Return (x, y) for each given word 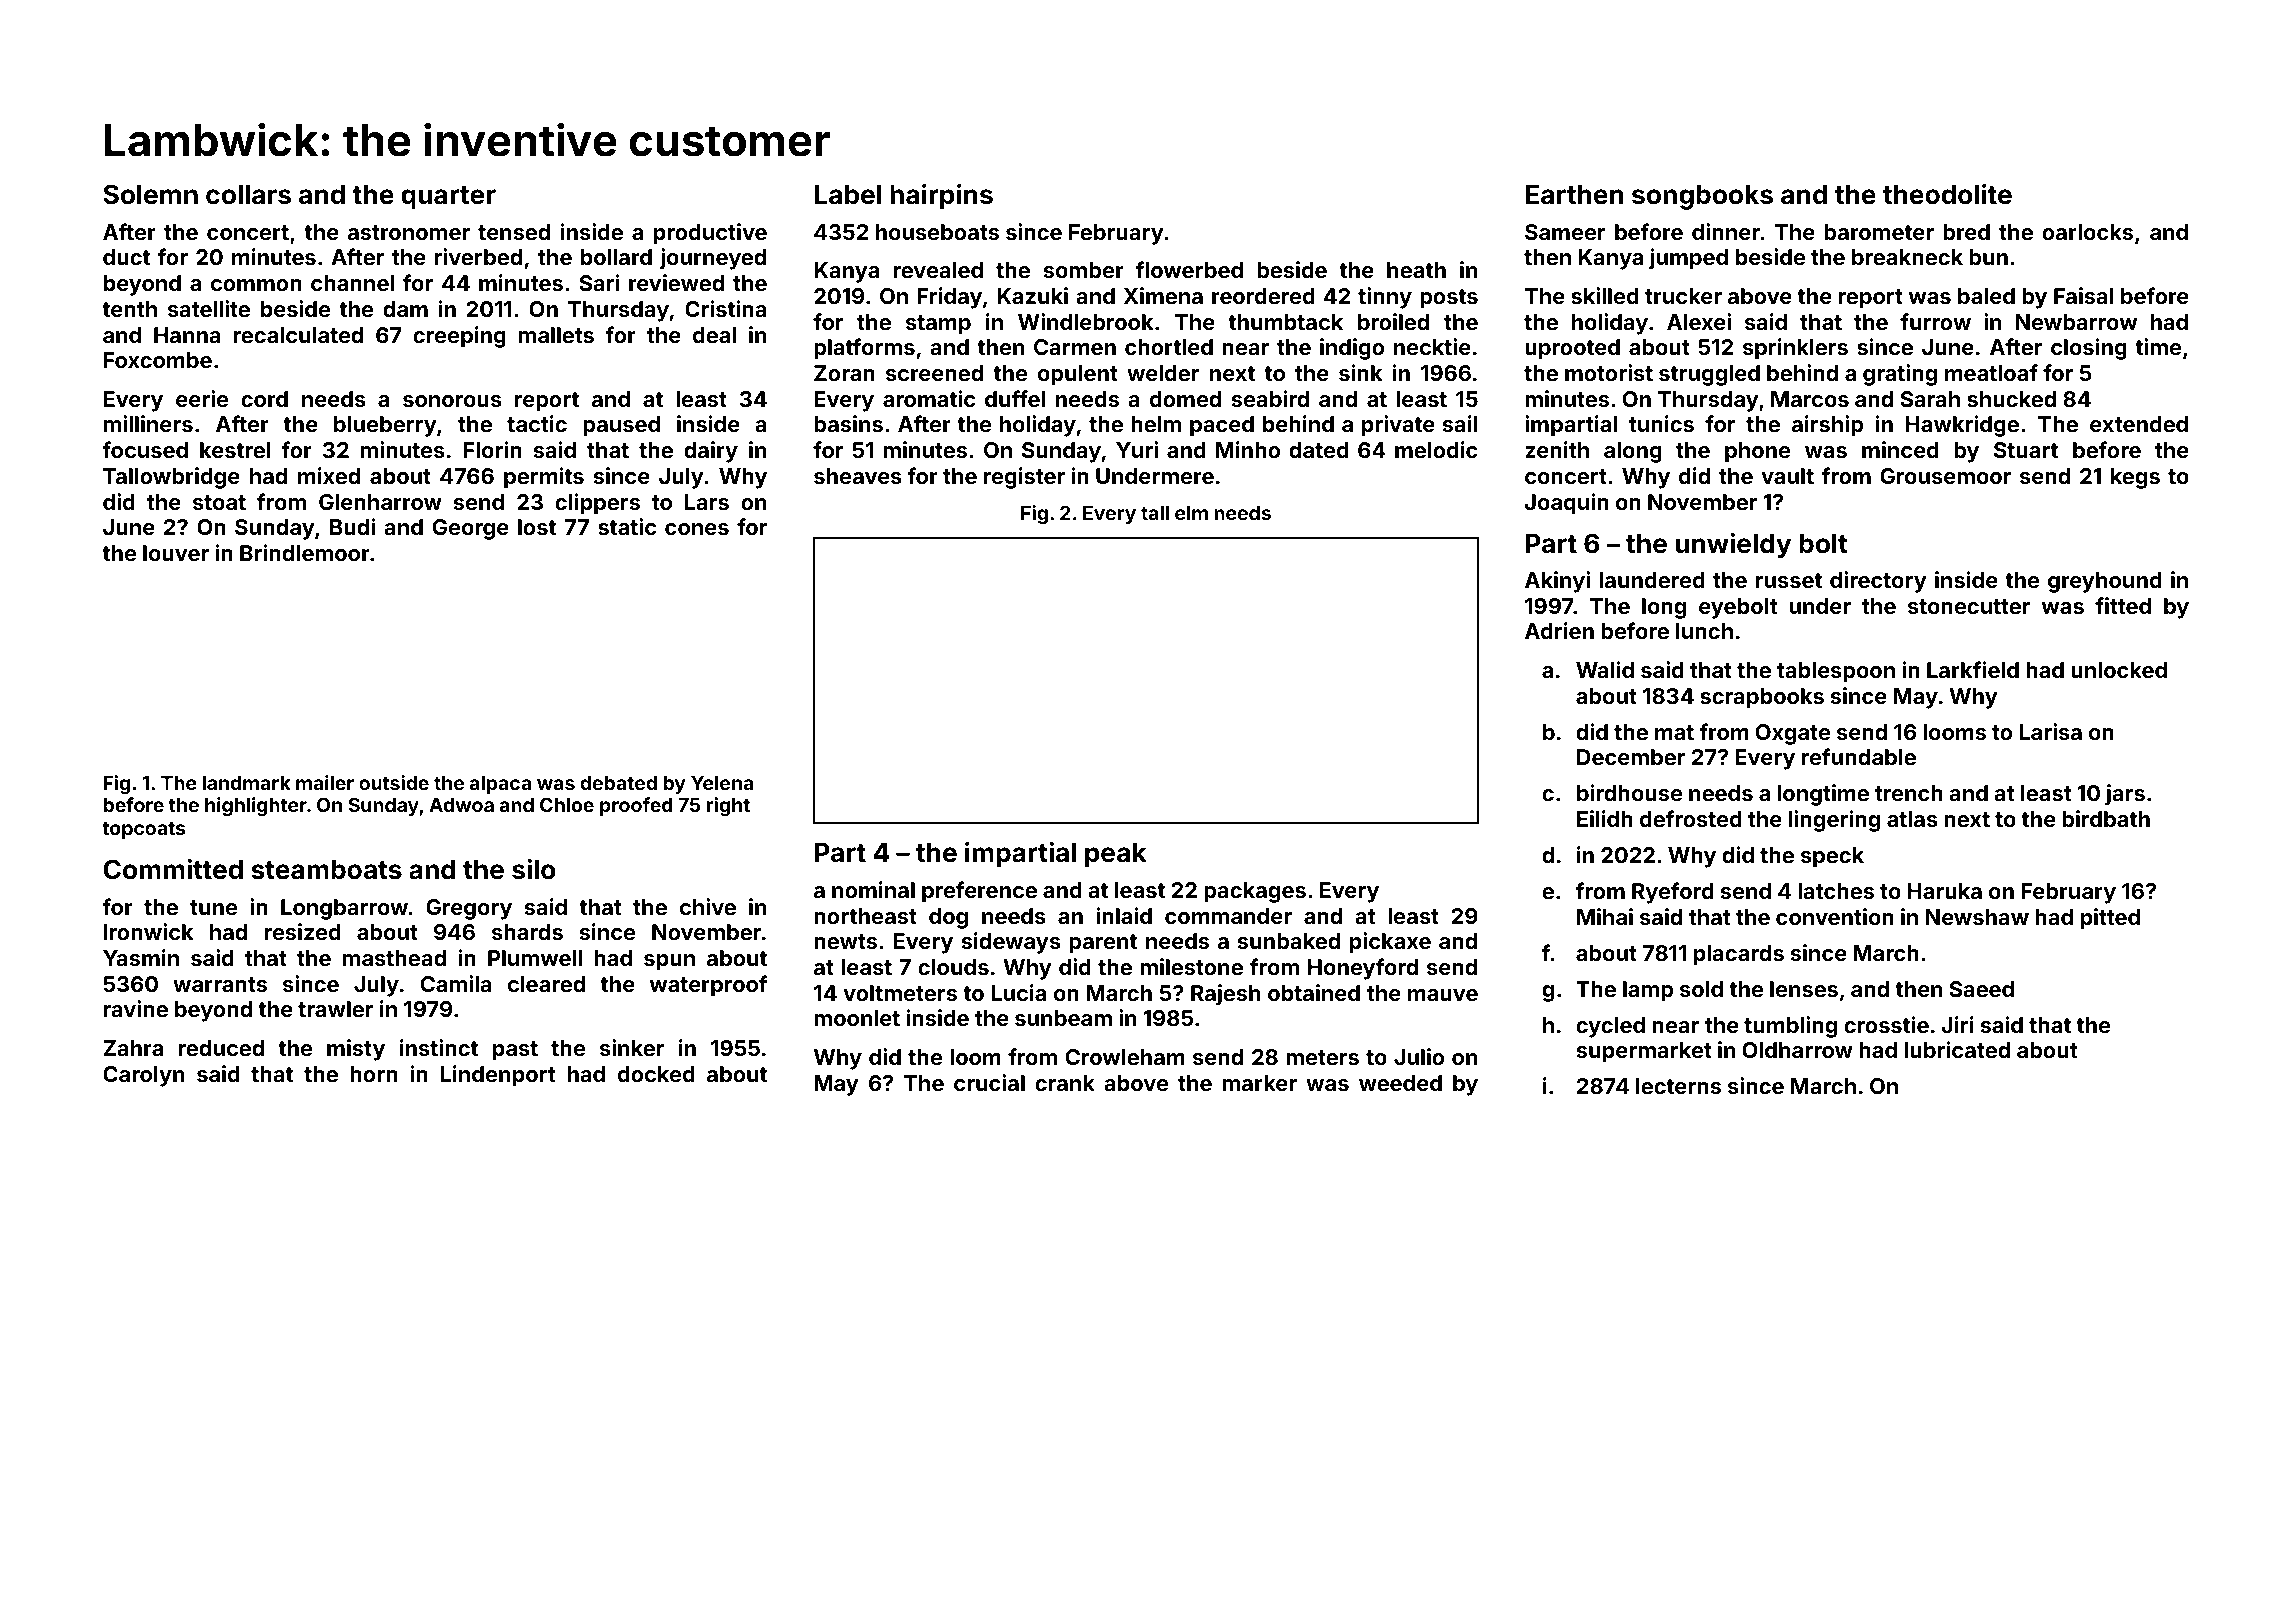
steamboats (326, 870)
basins (848, 423)
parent (1103, 944)
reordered (1263, 296)
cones (697, 529)
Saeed (1981, 989)
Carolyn (143, 1076)
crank (1065, 1083)
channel (352, 283)
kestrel (235, 450)
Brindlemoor (305, 552)
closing (2089, 349)
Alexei (1699, 321)
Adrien (1559, 630)
